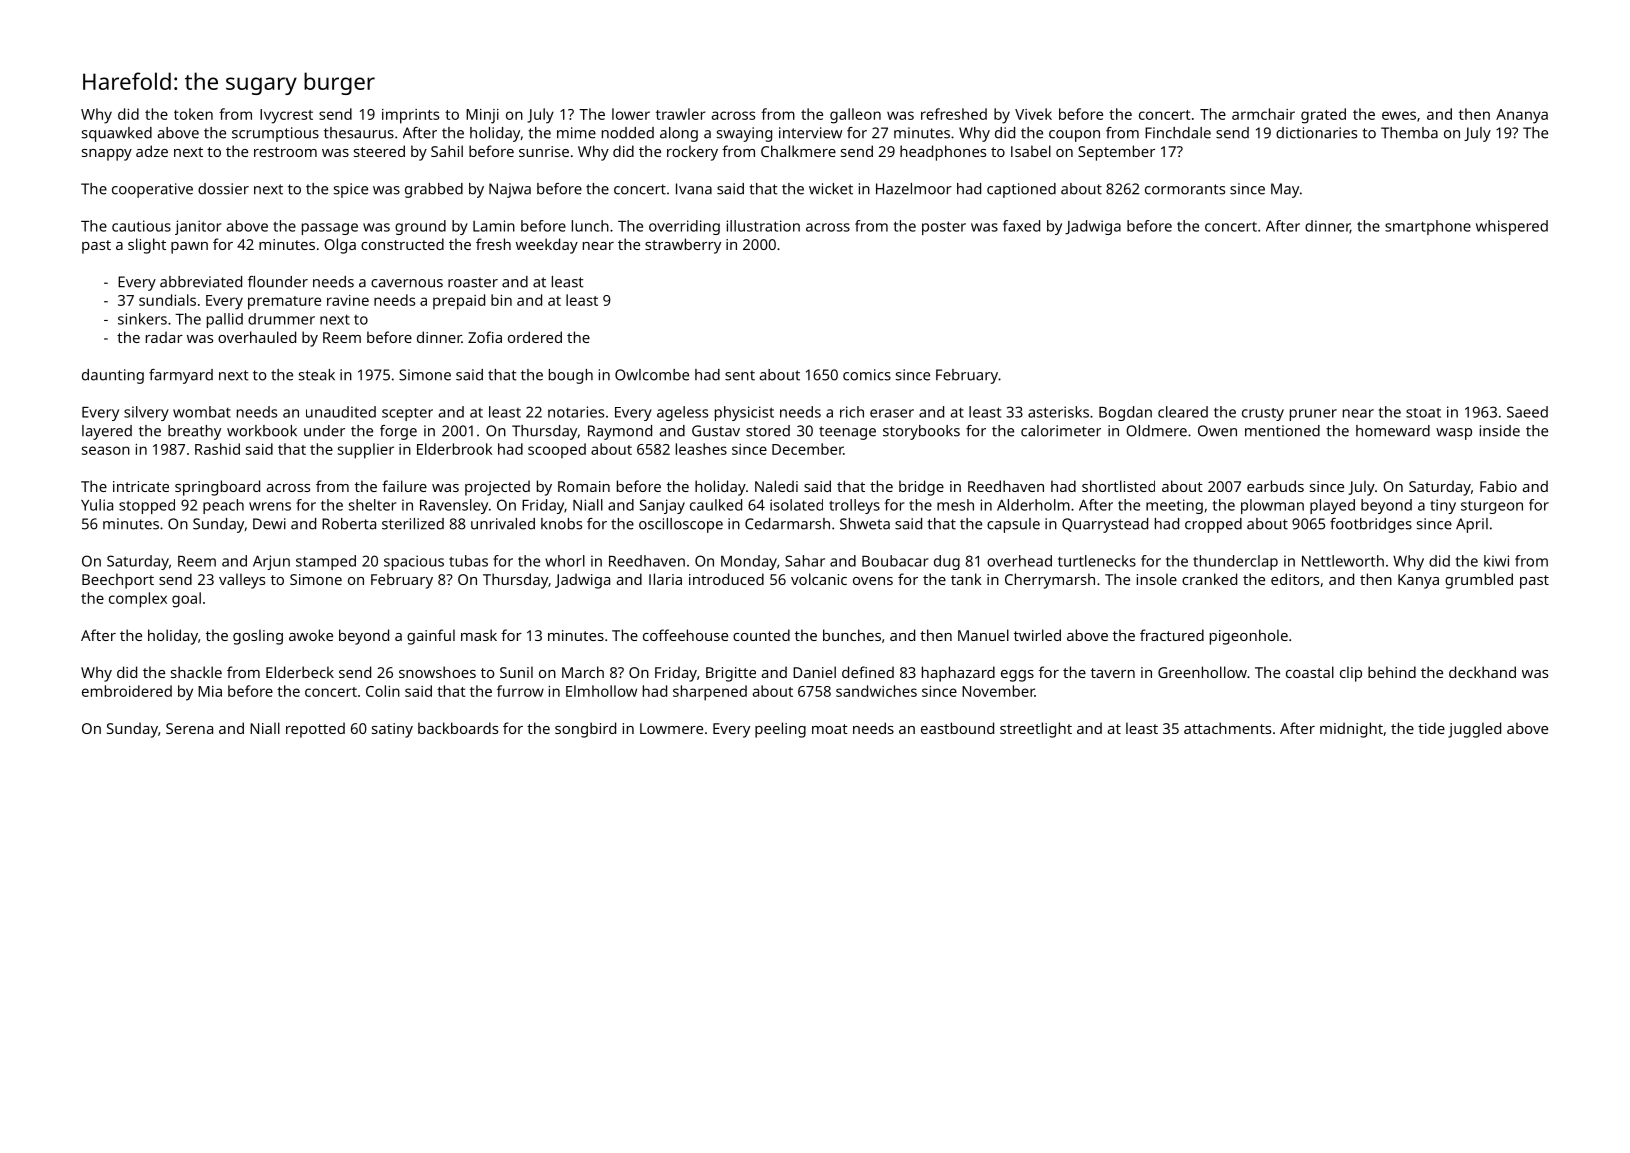 The height and width of the page is (1153, 1630). Describe the element at coordinates (1275, 486) in the page. I see `earbuds` at that location.
